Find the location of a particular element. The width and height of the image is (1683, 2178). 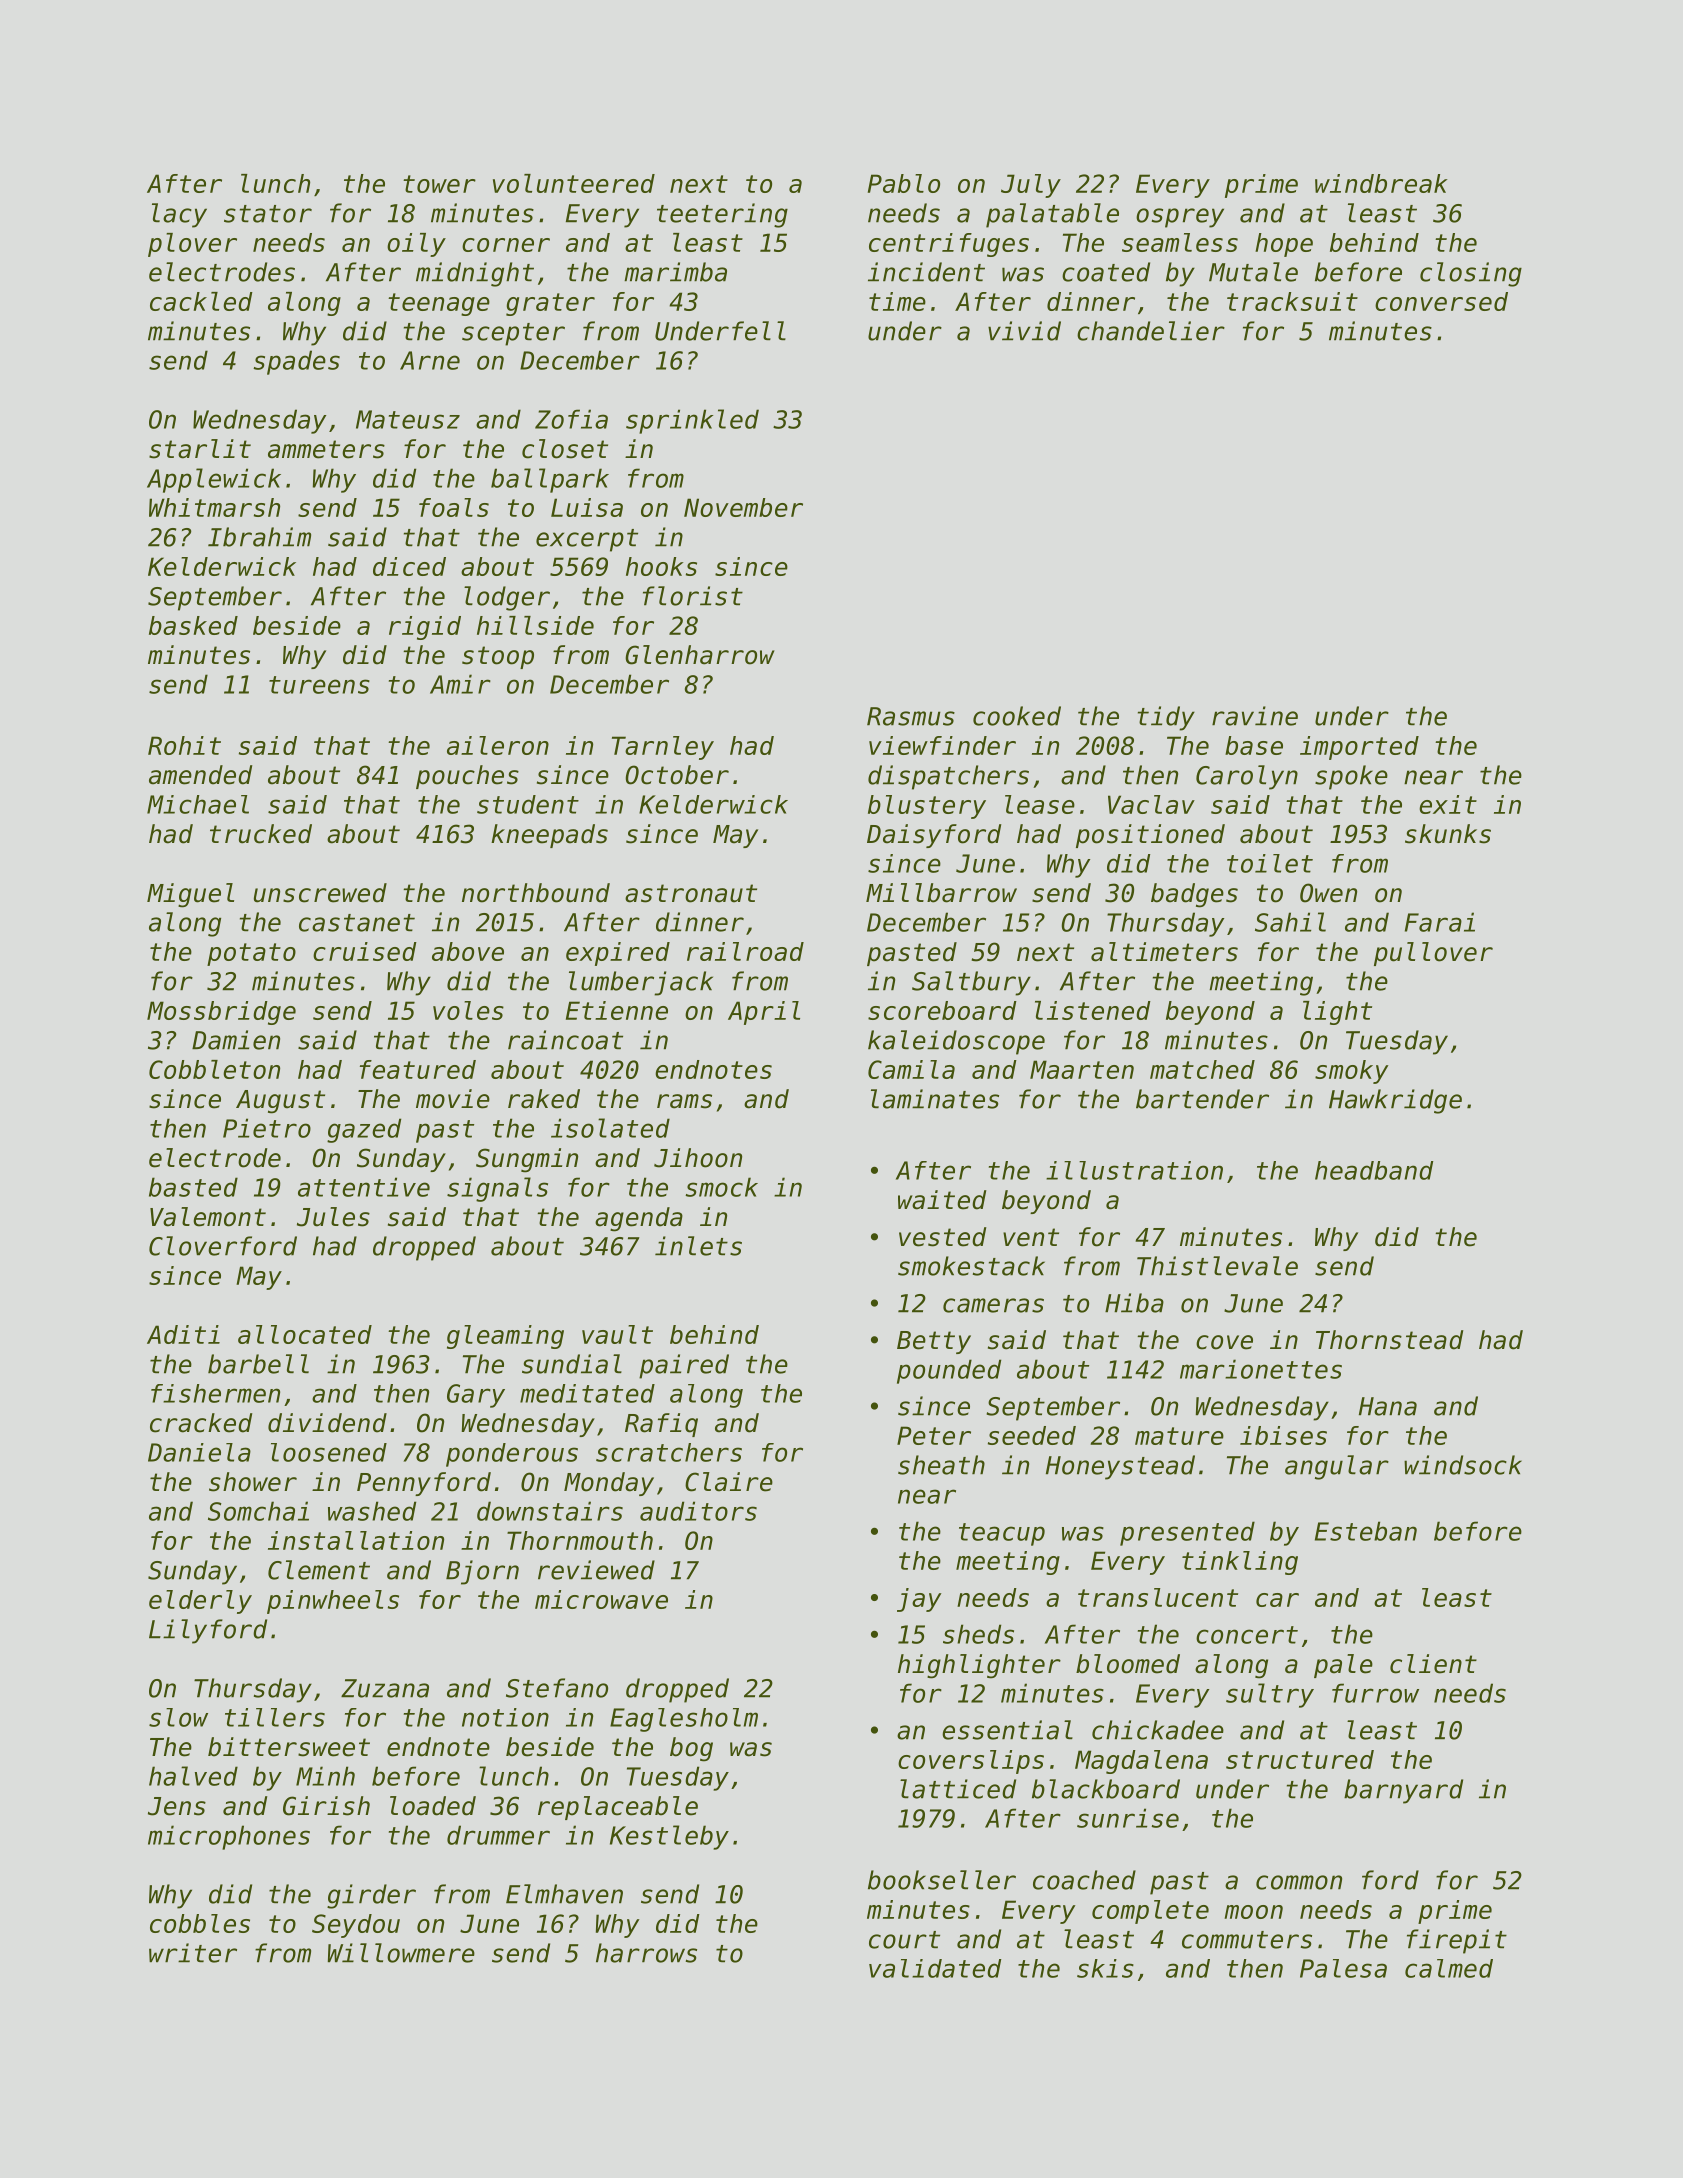

gleaming is located at coordinates (505, 1337).
